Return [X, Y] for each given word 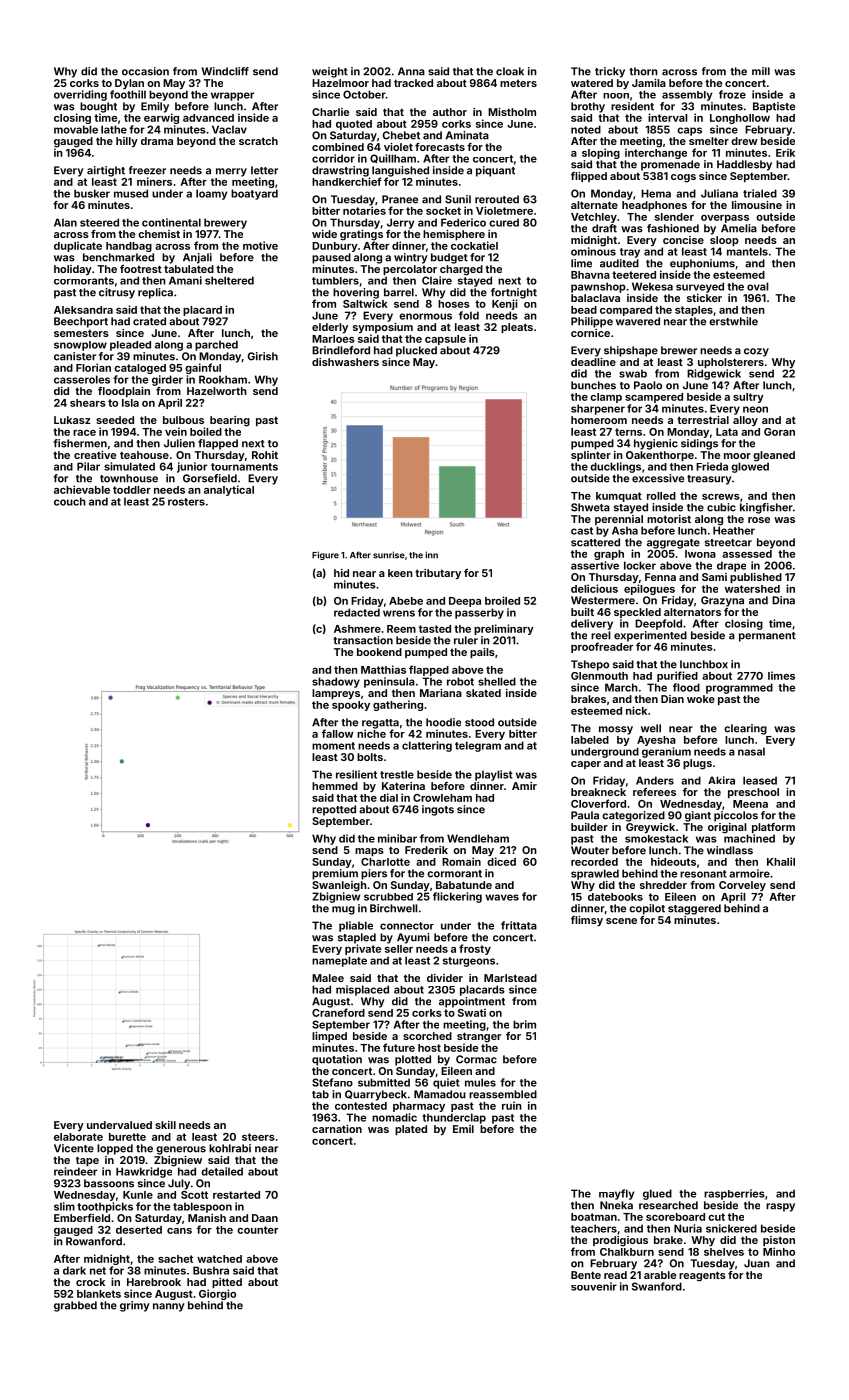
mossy [616, 730]
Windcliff [225, 71]
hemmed [335, 786]
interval [668, 117]
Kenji [505, 304]
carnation [337, 1129]
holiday [73, 270]
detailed [222, 1171]
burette [127, 1137]
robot [460, 681]
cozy [756, 352]
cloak [510, 71]
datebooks [615, 897]
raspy [780, 1207]
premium [335, 874]
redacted [357, 612]
